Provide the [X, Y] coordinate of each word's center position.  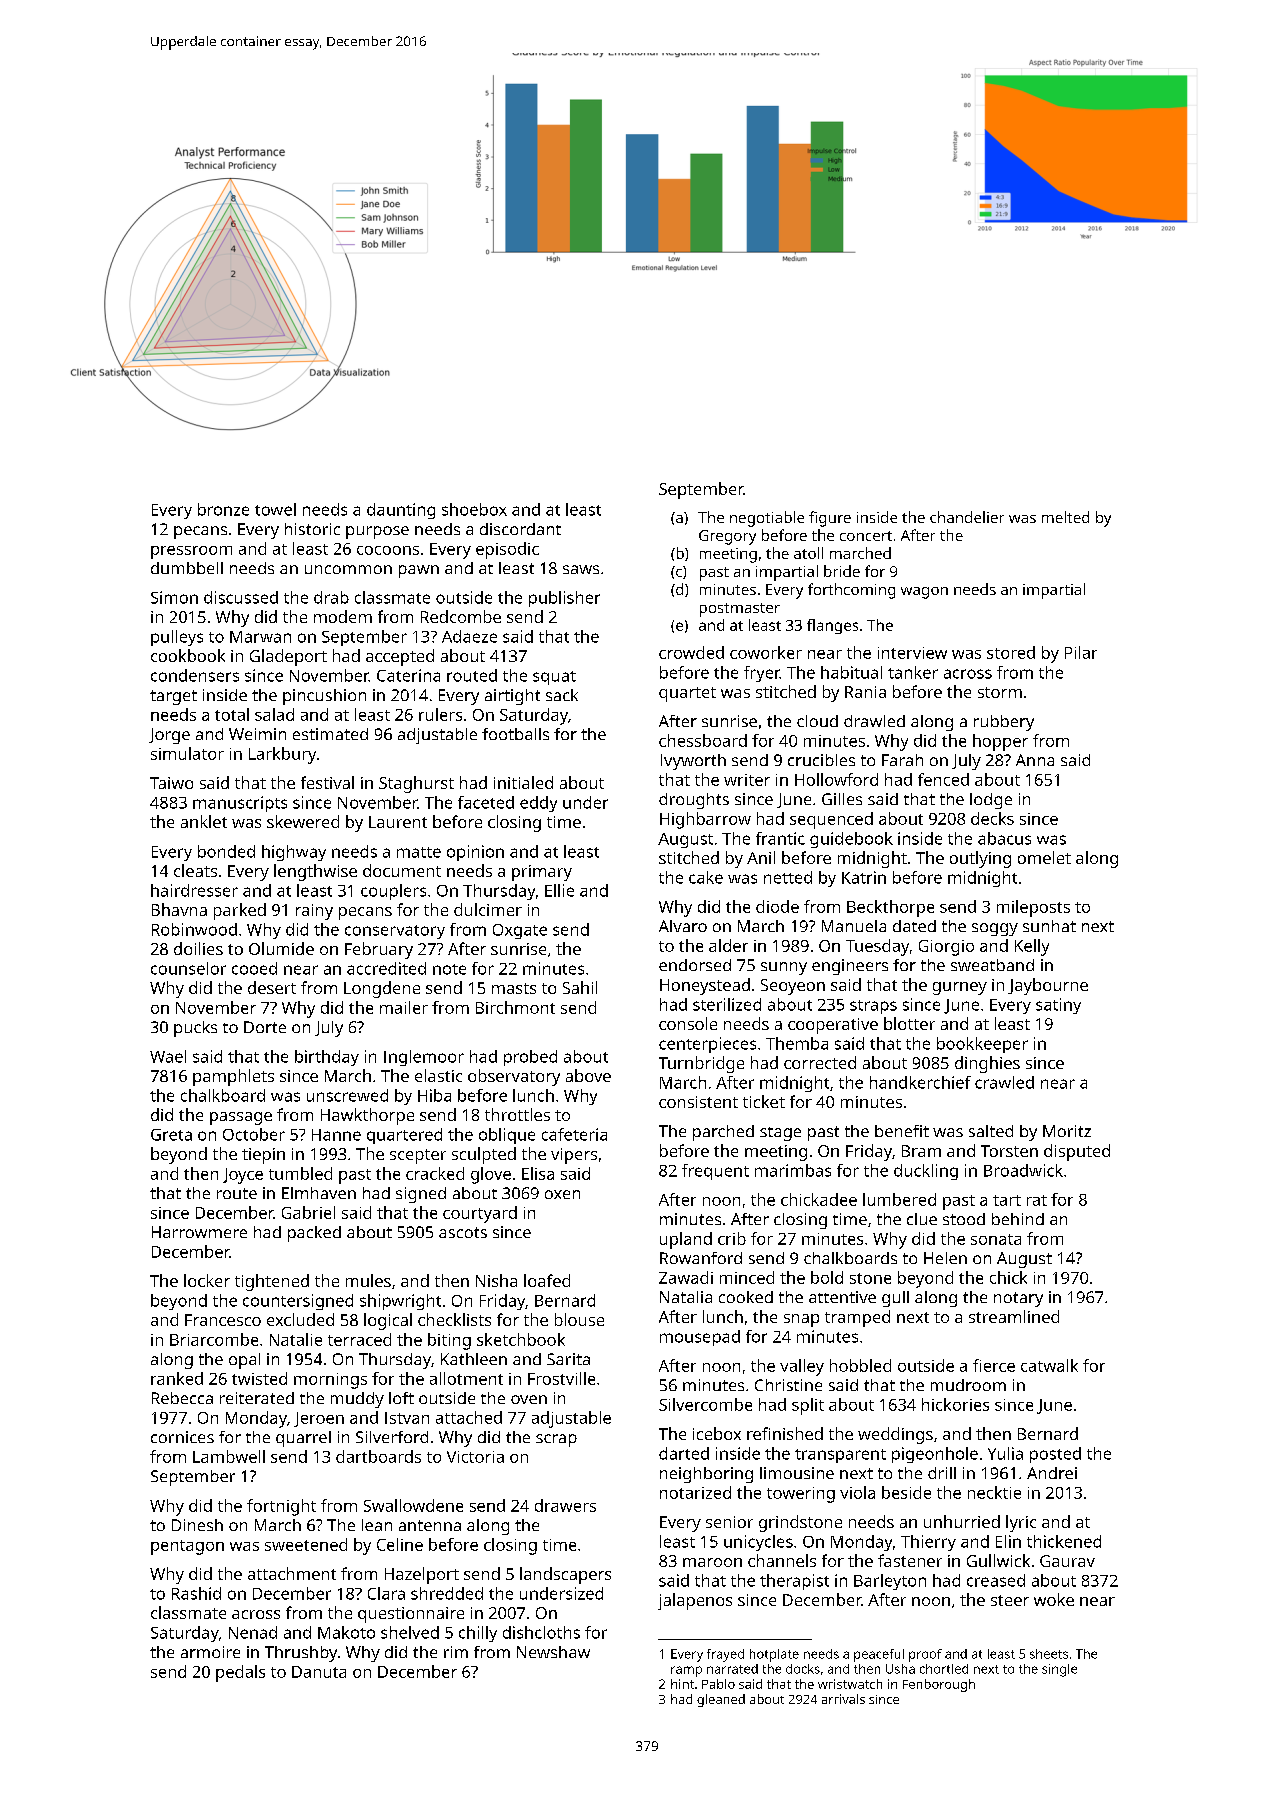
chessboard [703, 740]
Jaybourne [1048, 986]
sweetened [306, 1544]
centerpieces [707, 1045]
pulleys [177, 638]
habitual [851, 672]
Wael [168, 1056]
